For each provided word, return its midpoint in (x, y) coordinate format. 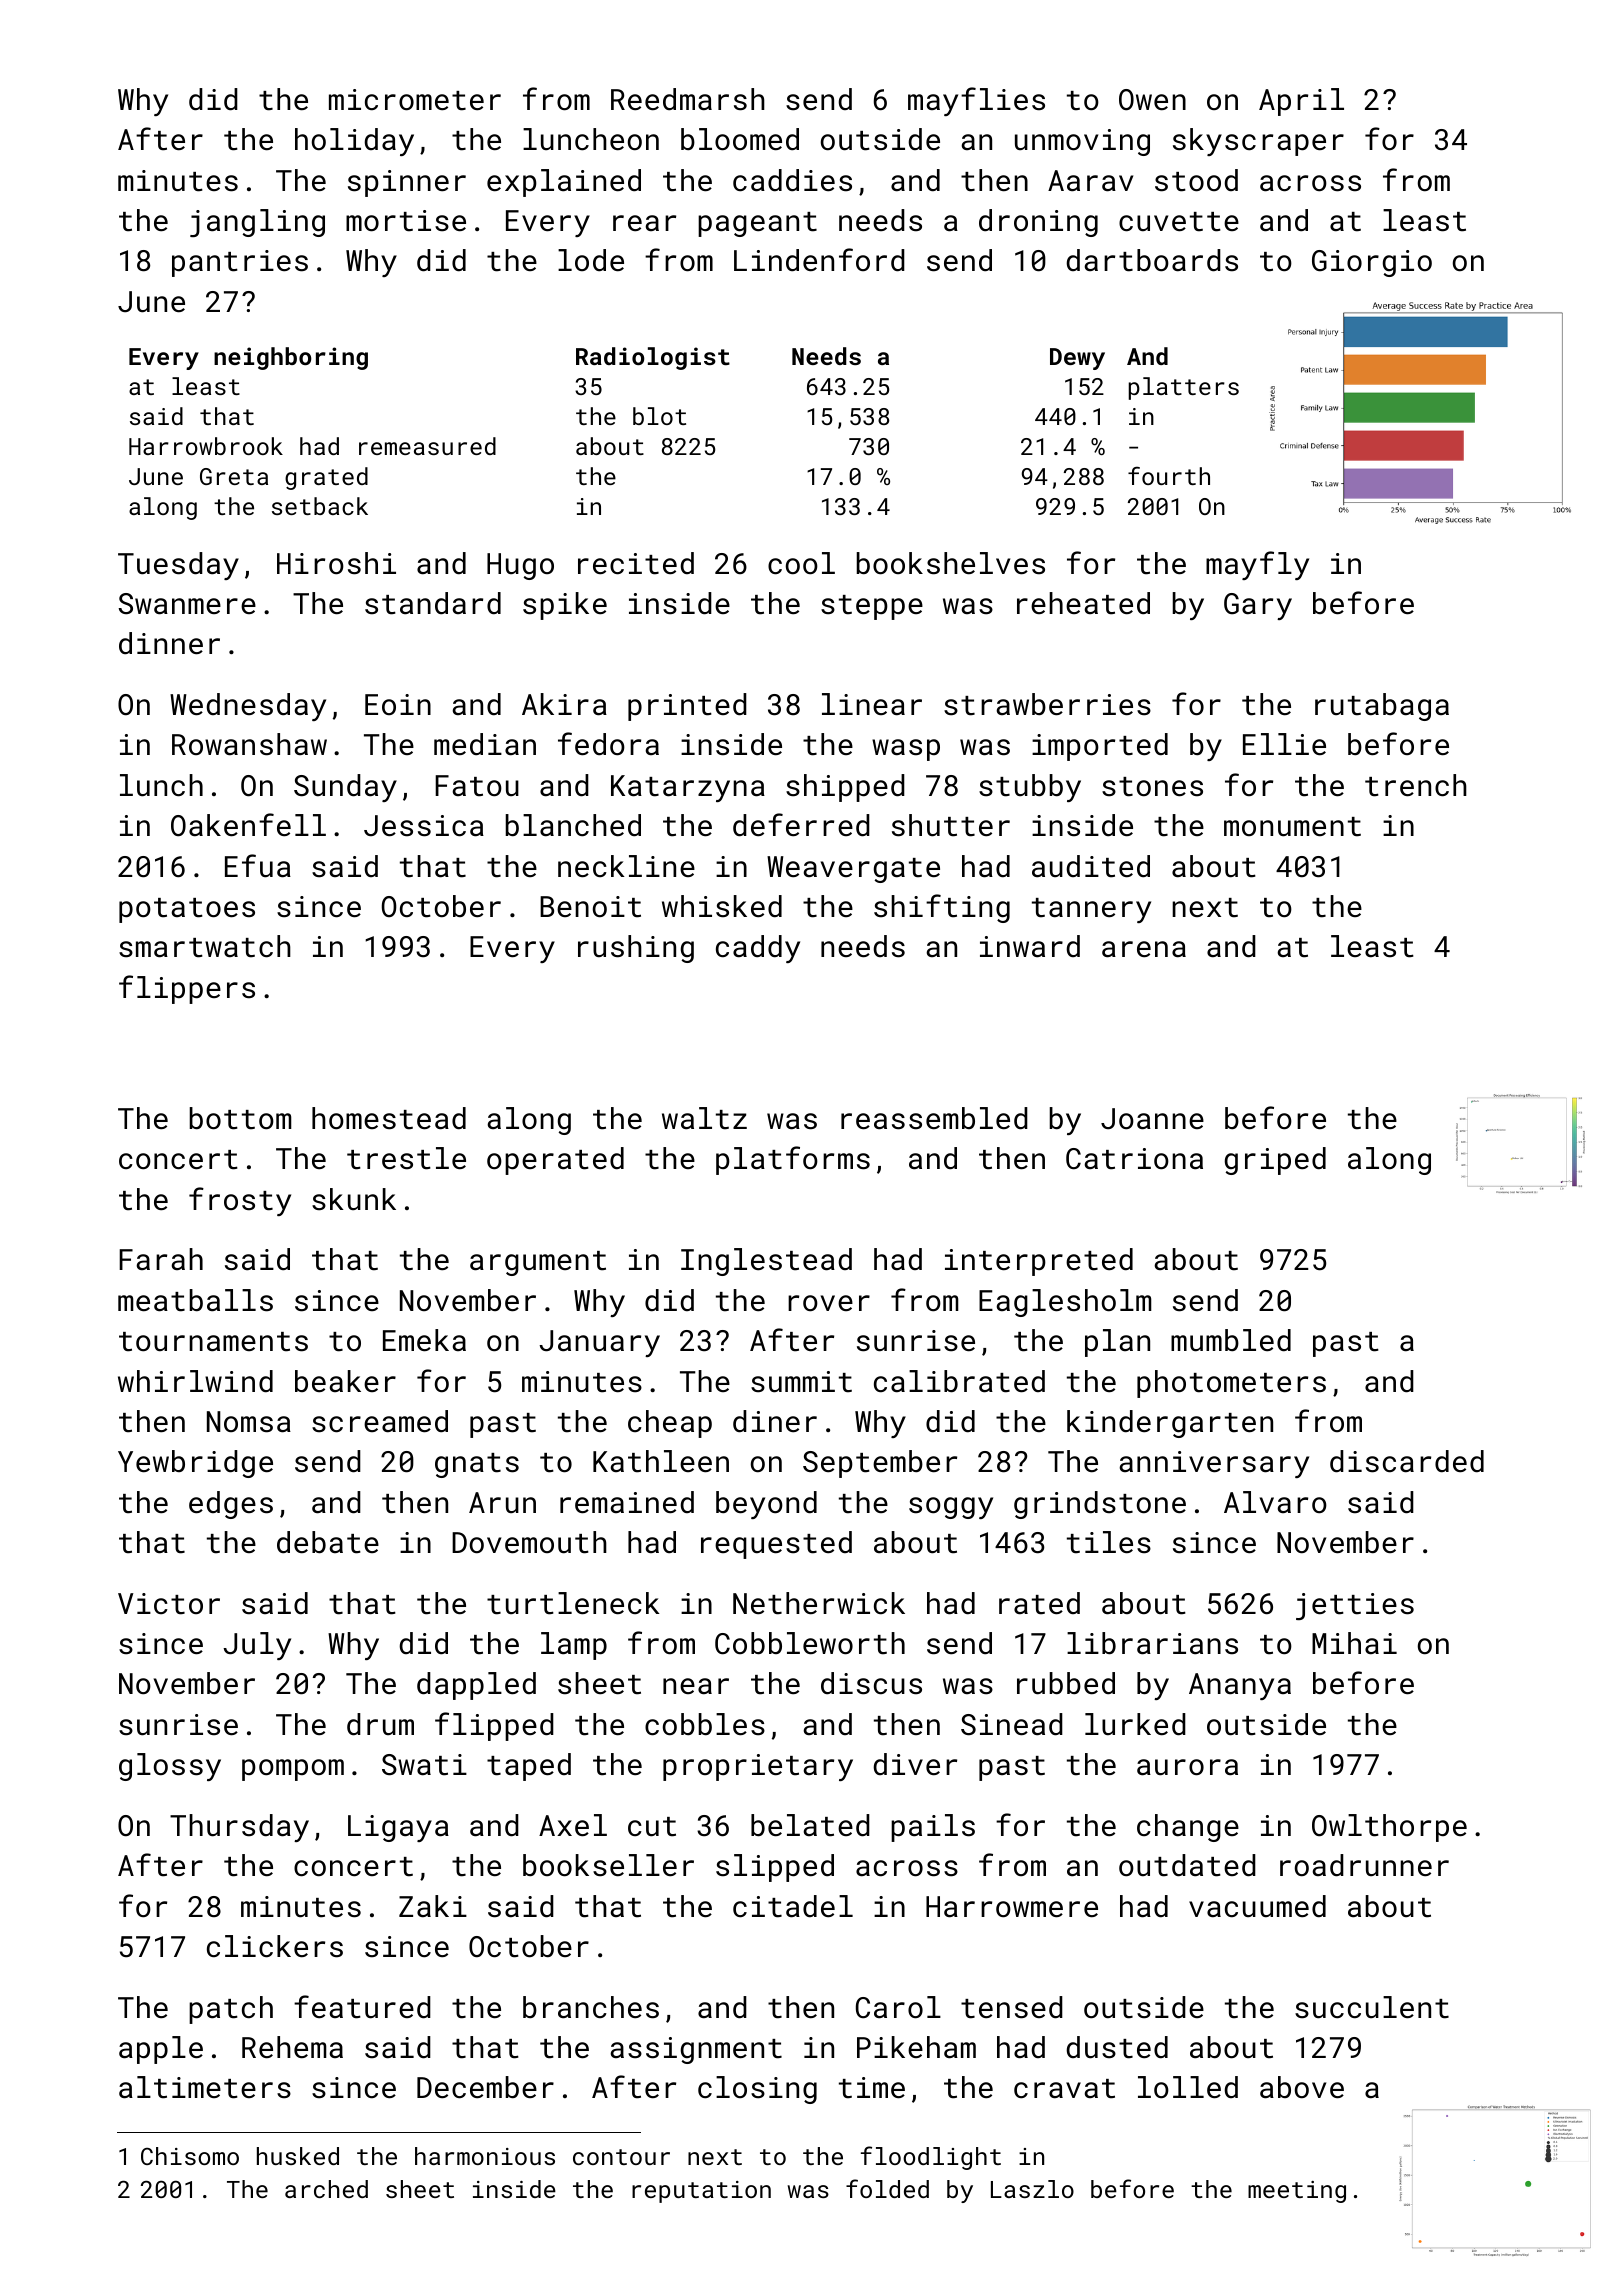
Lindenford (819, 260)
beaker (345, 1381)
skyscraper (1258, 142)
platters (1184, 388)
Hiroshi (336, 563)
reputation (701, 2192)
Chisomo (190, 2156)
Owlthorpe (1389, 1828)
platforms (793, 1160)
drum (380, 1724)
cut (652, 1827)
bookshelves (951, 563)
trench (1416, 785)
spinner (407, 183)
